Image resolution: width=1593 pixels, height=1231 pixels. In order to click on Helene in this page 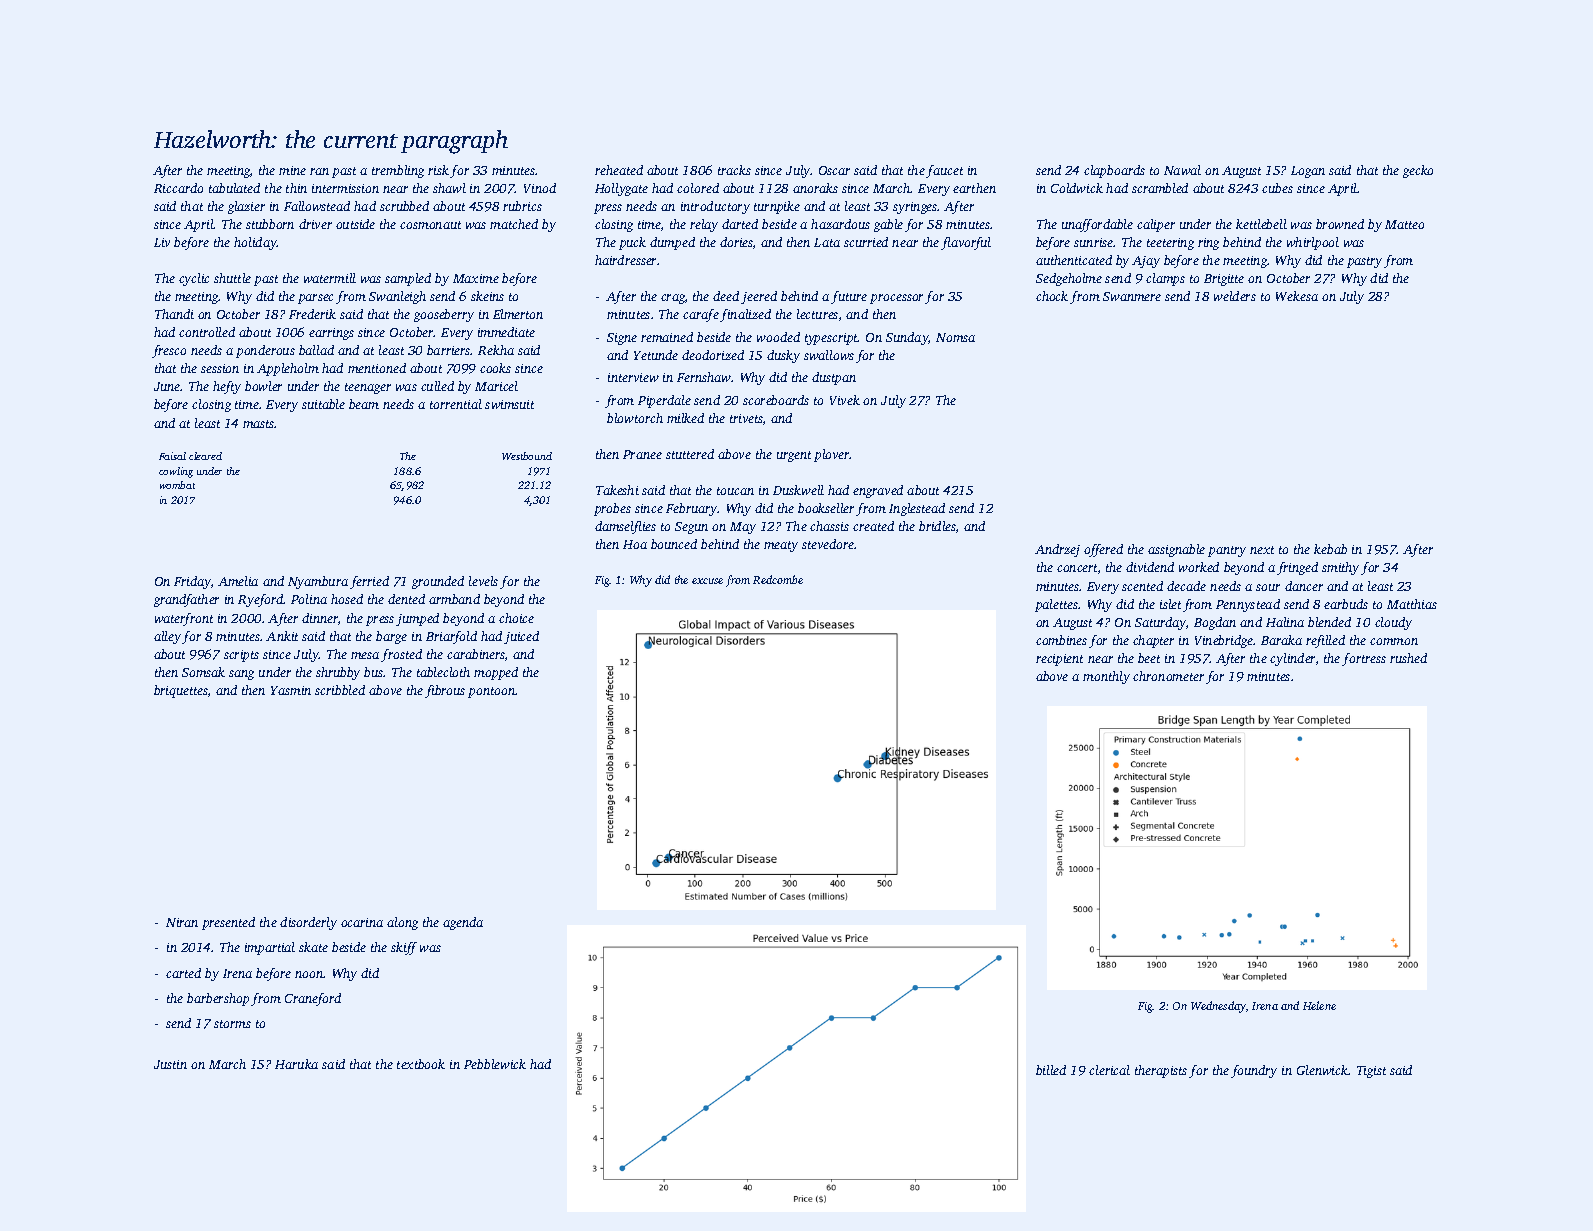, I will do `click(1319, 1005)`.
